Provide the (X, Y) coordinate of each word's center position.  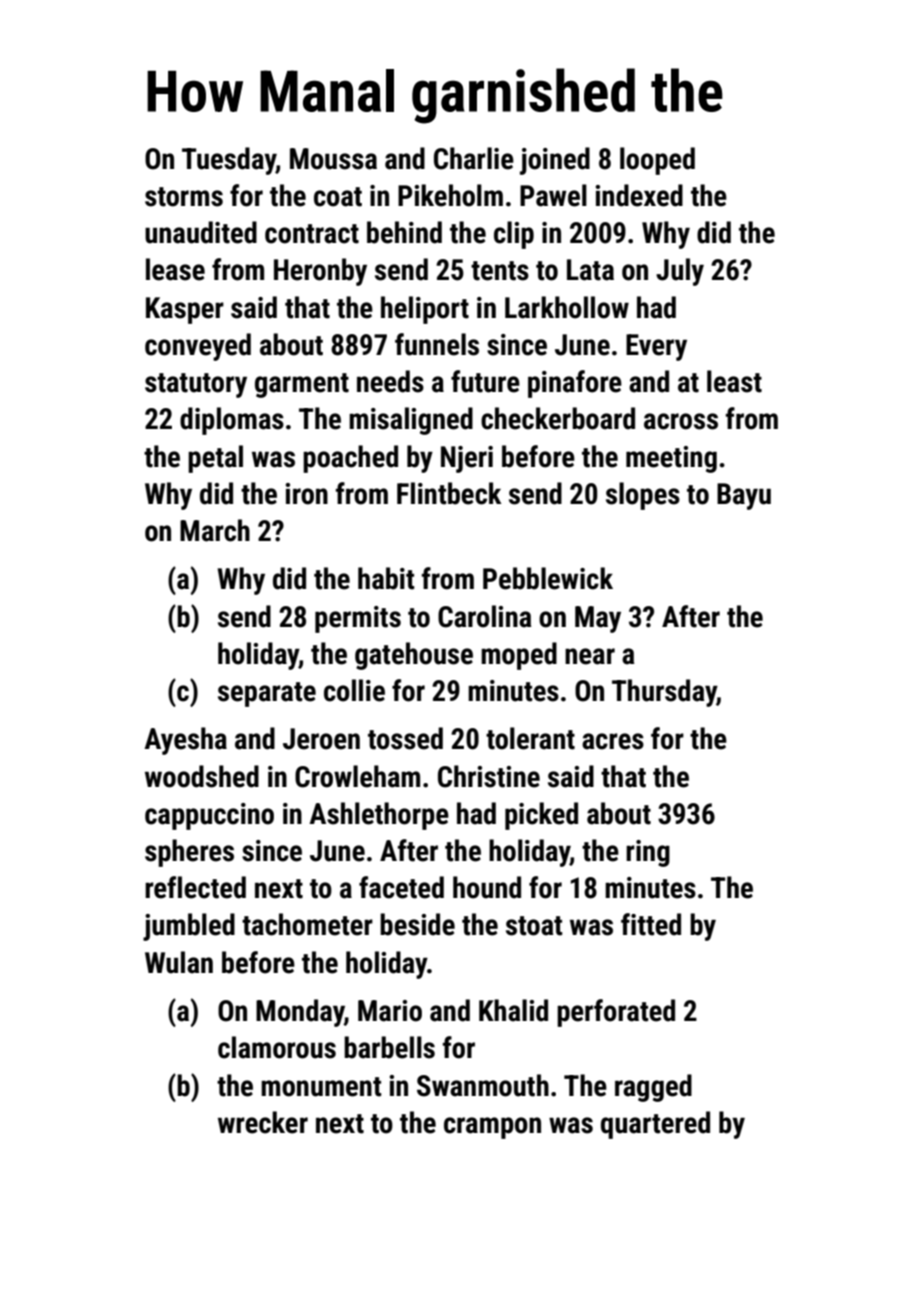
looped (657, 161)
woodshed (202, 776)
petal (215, 459)
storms (184, 197)
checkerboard (558, 418)
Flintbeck (449, 493)
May (598, 619)
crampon (492, 1128)
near (590, 656)
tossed (405, 738)
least (734, 381)
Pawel (553, 195)
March (215, 530)
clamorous (277, 1047)
